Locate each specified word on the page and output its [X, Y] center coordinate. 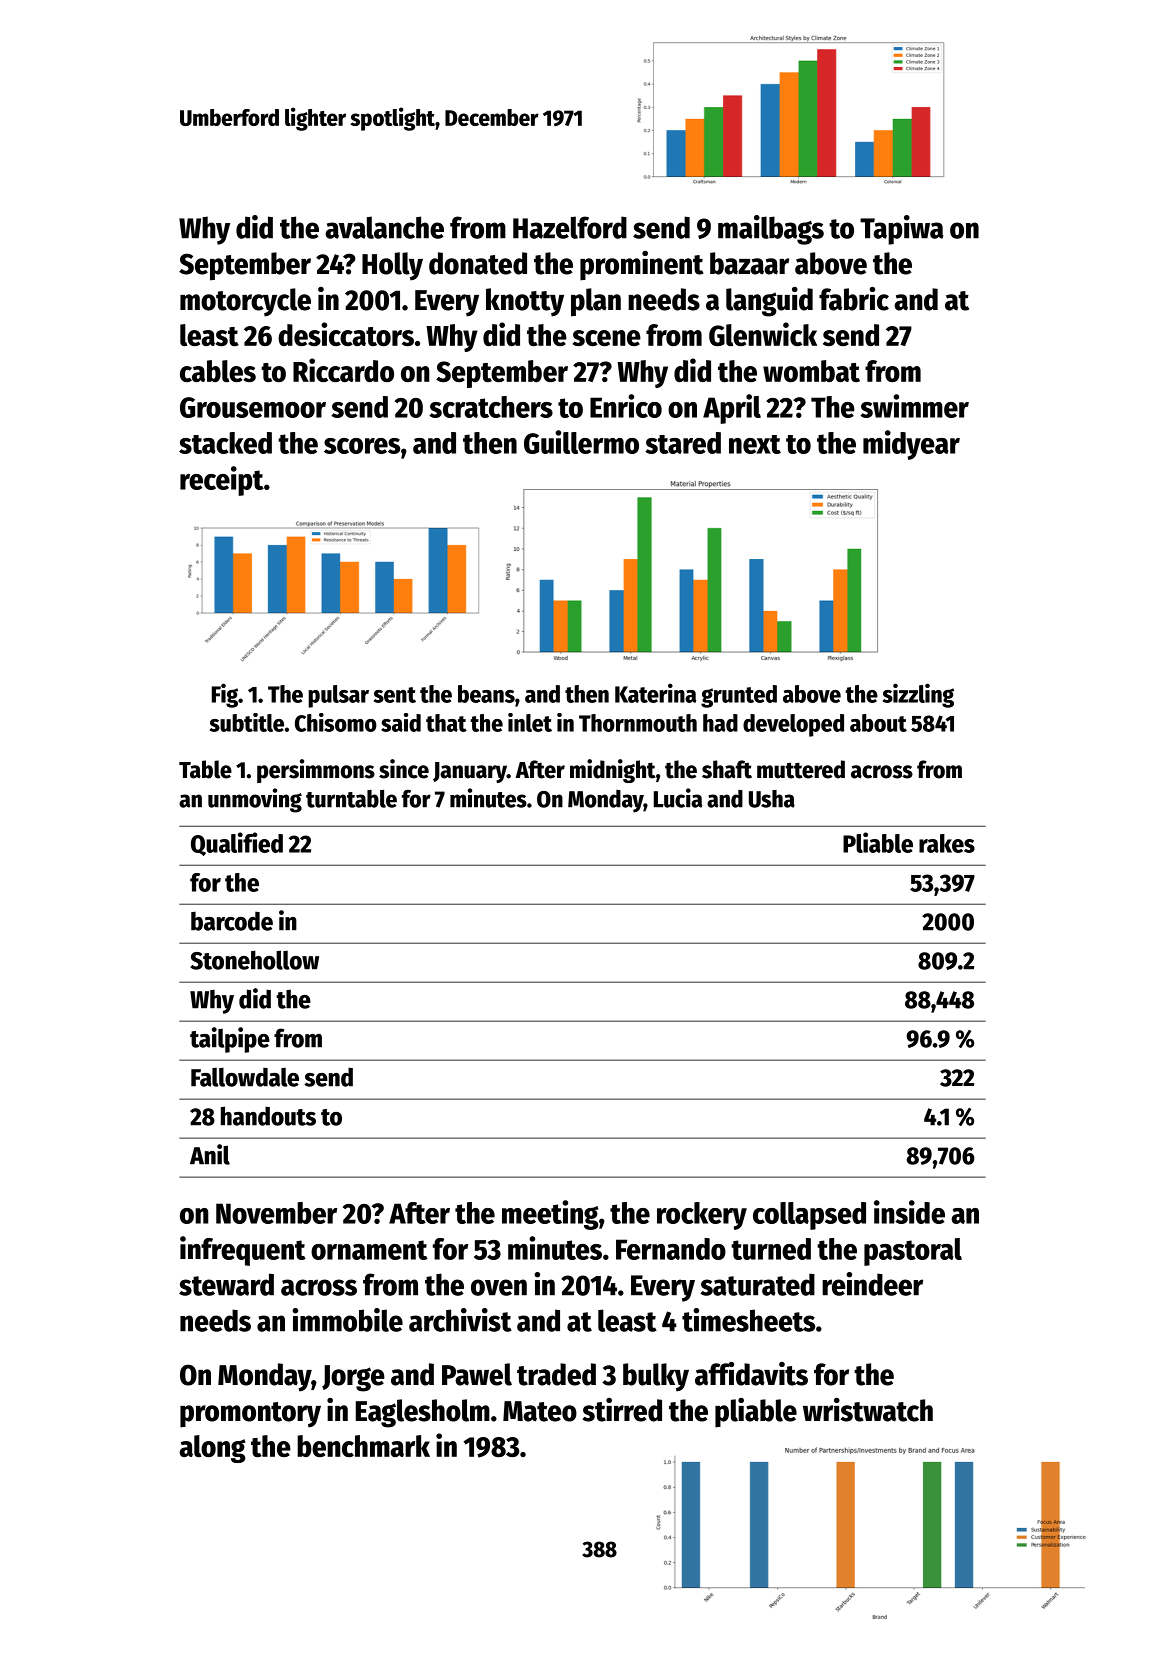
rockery [702, 1216]
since [404, 769]
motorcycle [245, 302]
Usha [772, 799]
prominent [642, 266]
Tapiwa [902, 230]
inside [909, 1212]
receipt [222, 481]
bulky [656, 1377]
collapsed [809, 1216]
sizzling [918, 695]
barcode [232, 921]
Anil [210, 1154]
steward [226, 1284]
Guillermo [581, 442]
